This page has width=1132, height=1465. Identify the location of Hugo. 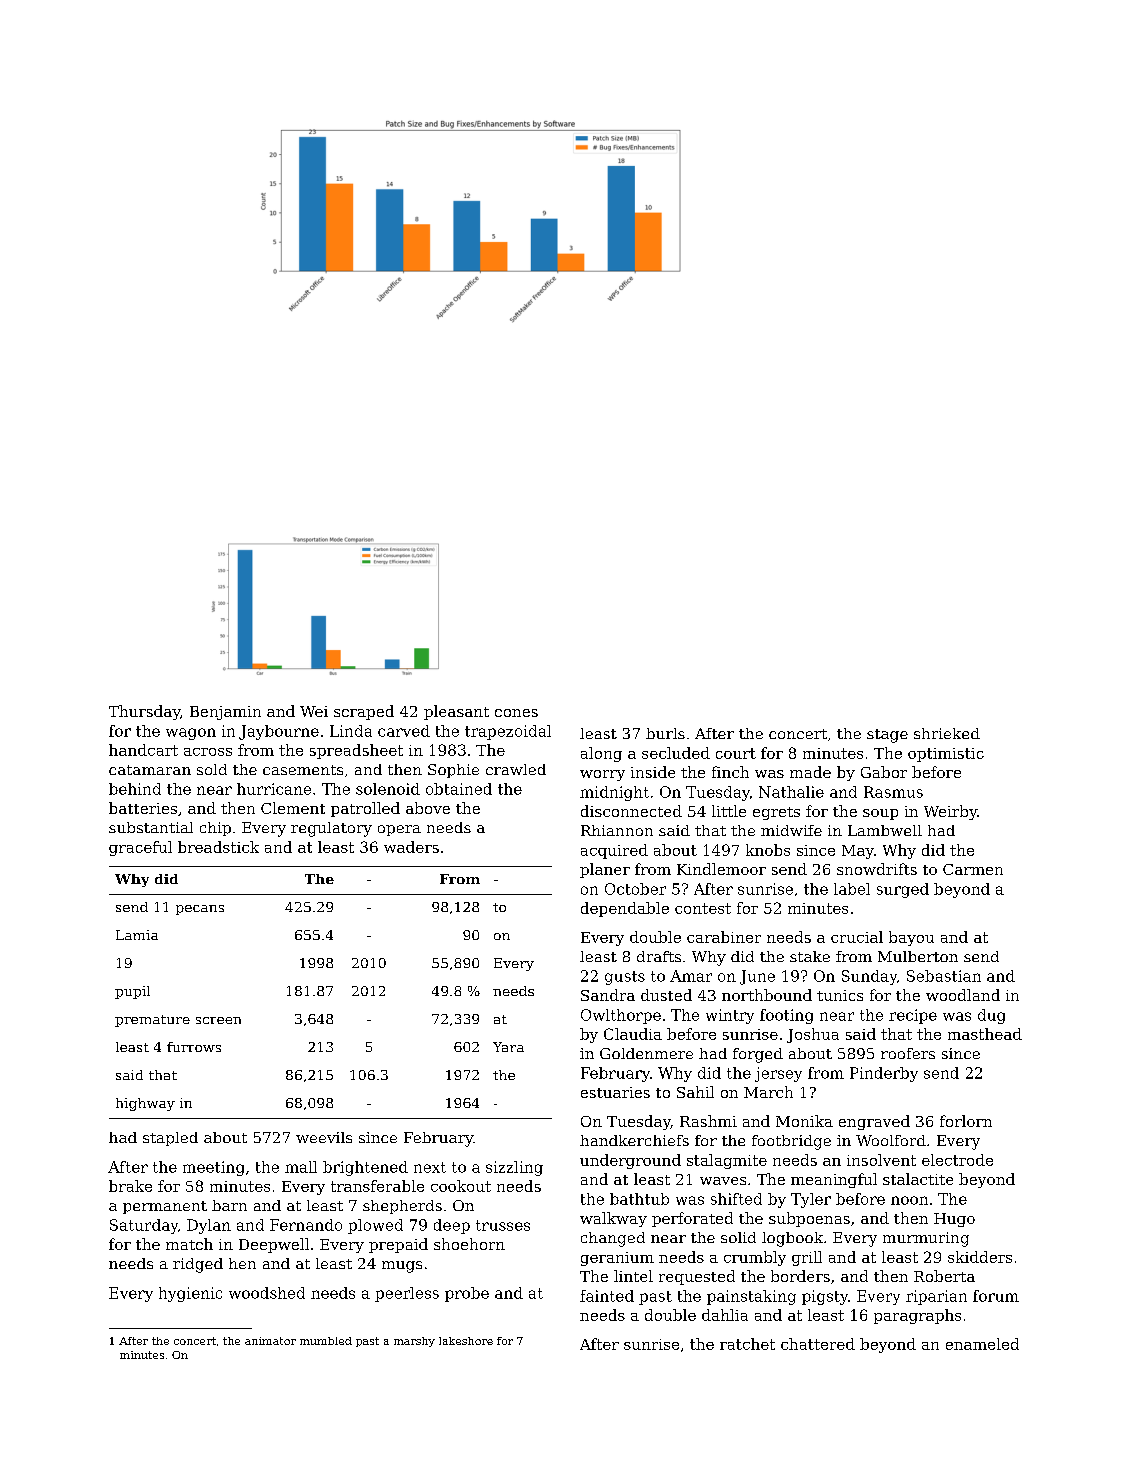
(954, 1220).
